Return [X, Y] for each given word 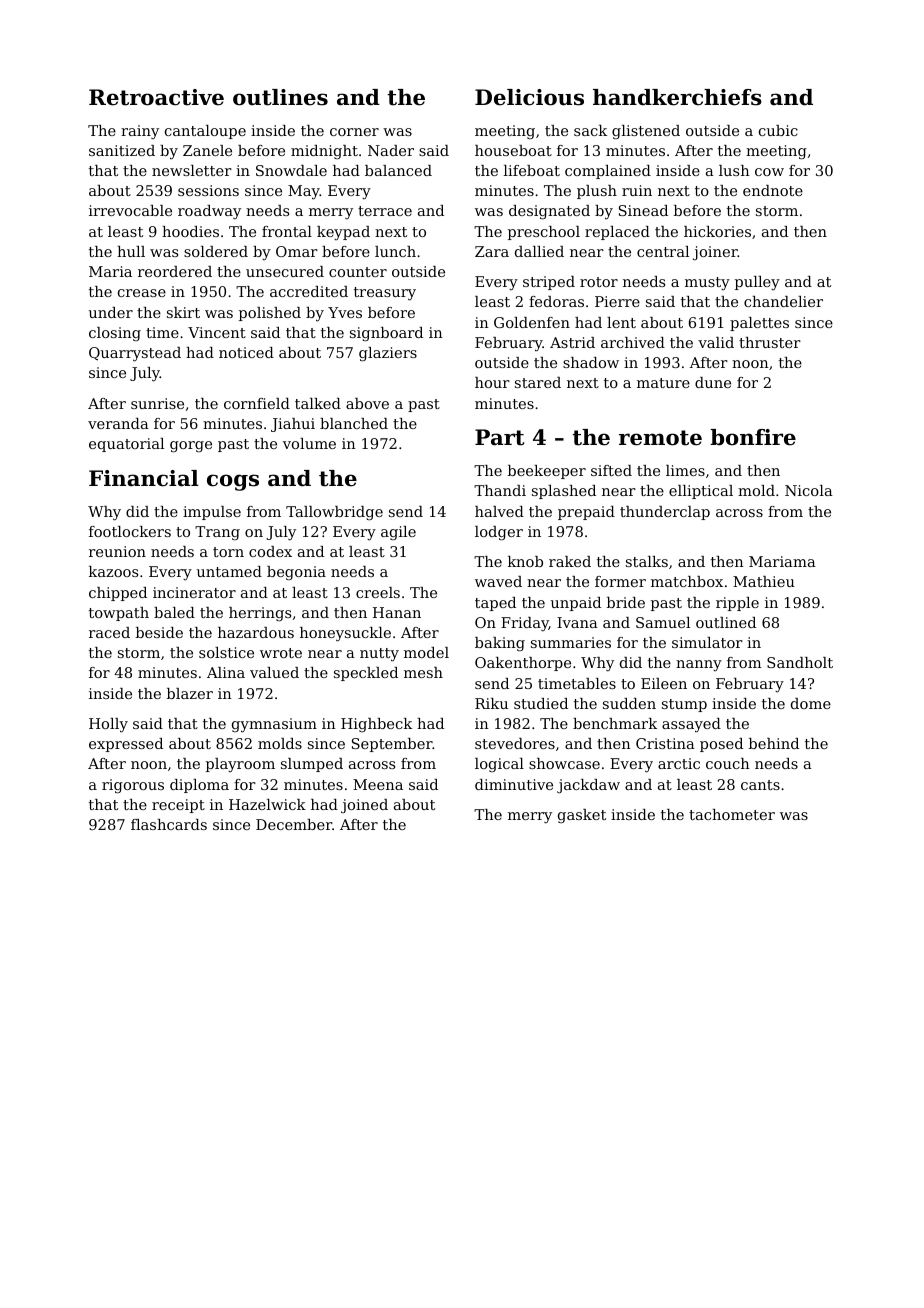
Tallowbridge [334, 513]
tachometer [732, 814]
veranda [118, 423]
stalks [647, 561]
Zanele [207, 150]
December [294, 824]
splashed [564, 492]
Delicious [529, 97]
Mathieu [764, 581]
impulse [212, 513]
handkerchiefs [677, 97]
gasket [582, 816]
